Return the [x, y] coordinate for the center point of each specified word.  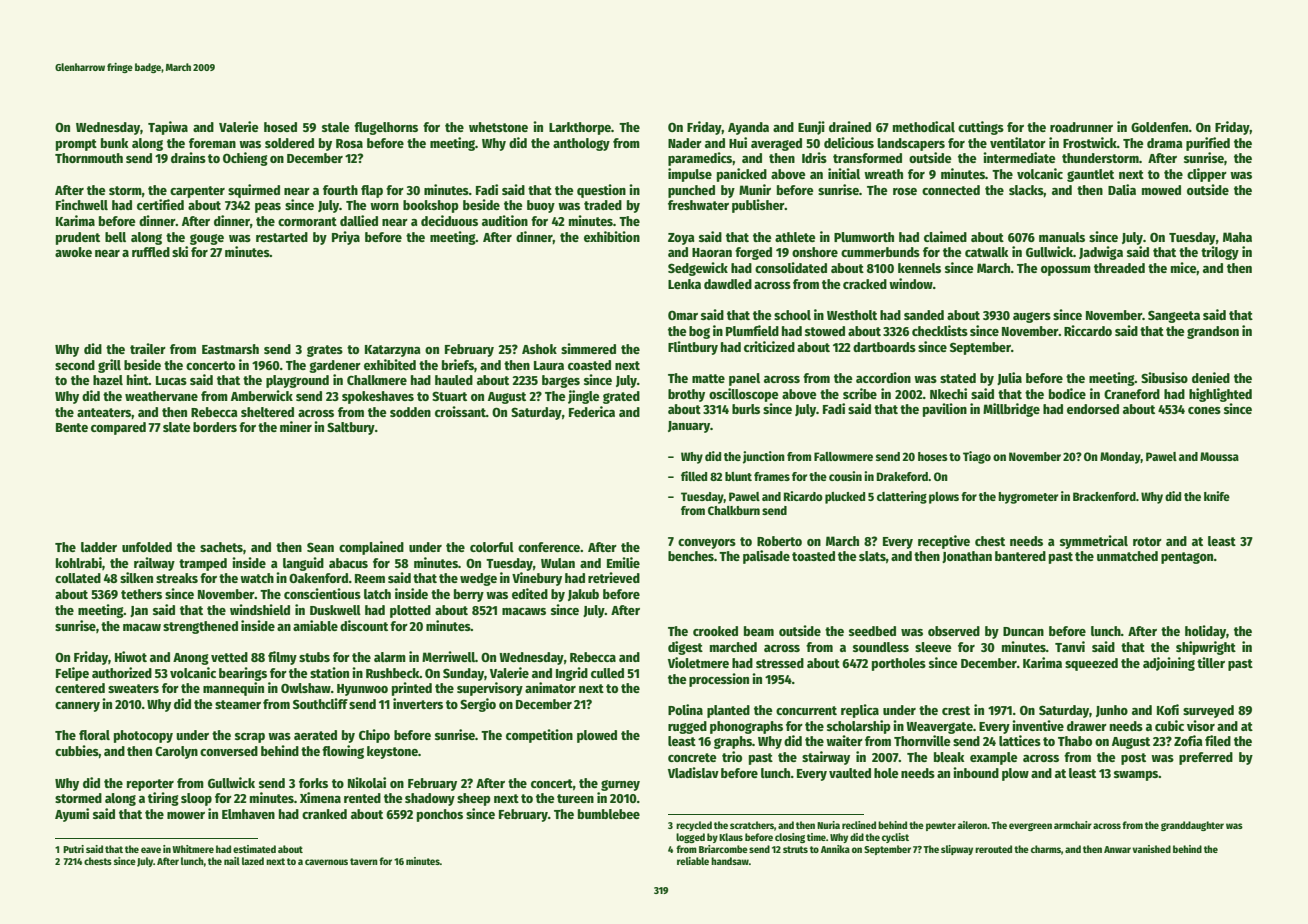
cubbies [77, 751]
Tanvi [1070, 646]
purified [1208, 144]
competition [539, 736]
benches [691, 556]
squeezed [1091, 664]
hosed [280, 127]
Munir [755, 189]
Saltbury [351, 428]
